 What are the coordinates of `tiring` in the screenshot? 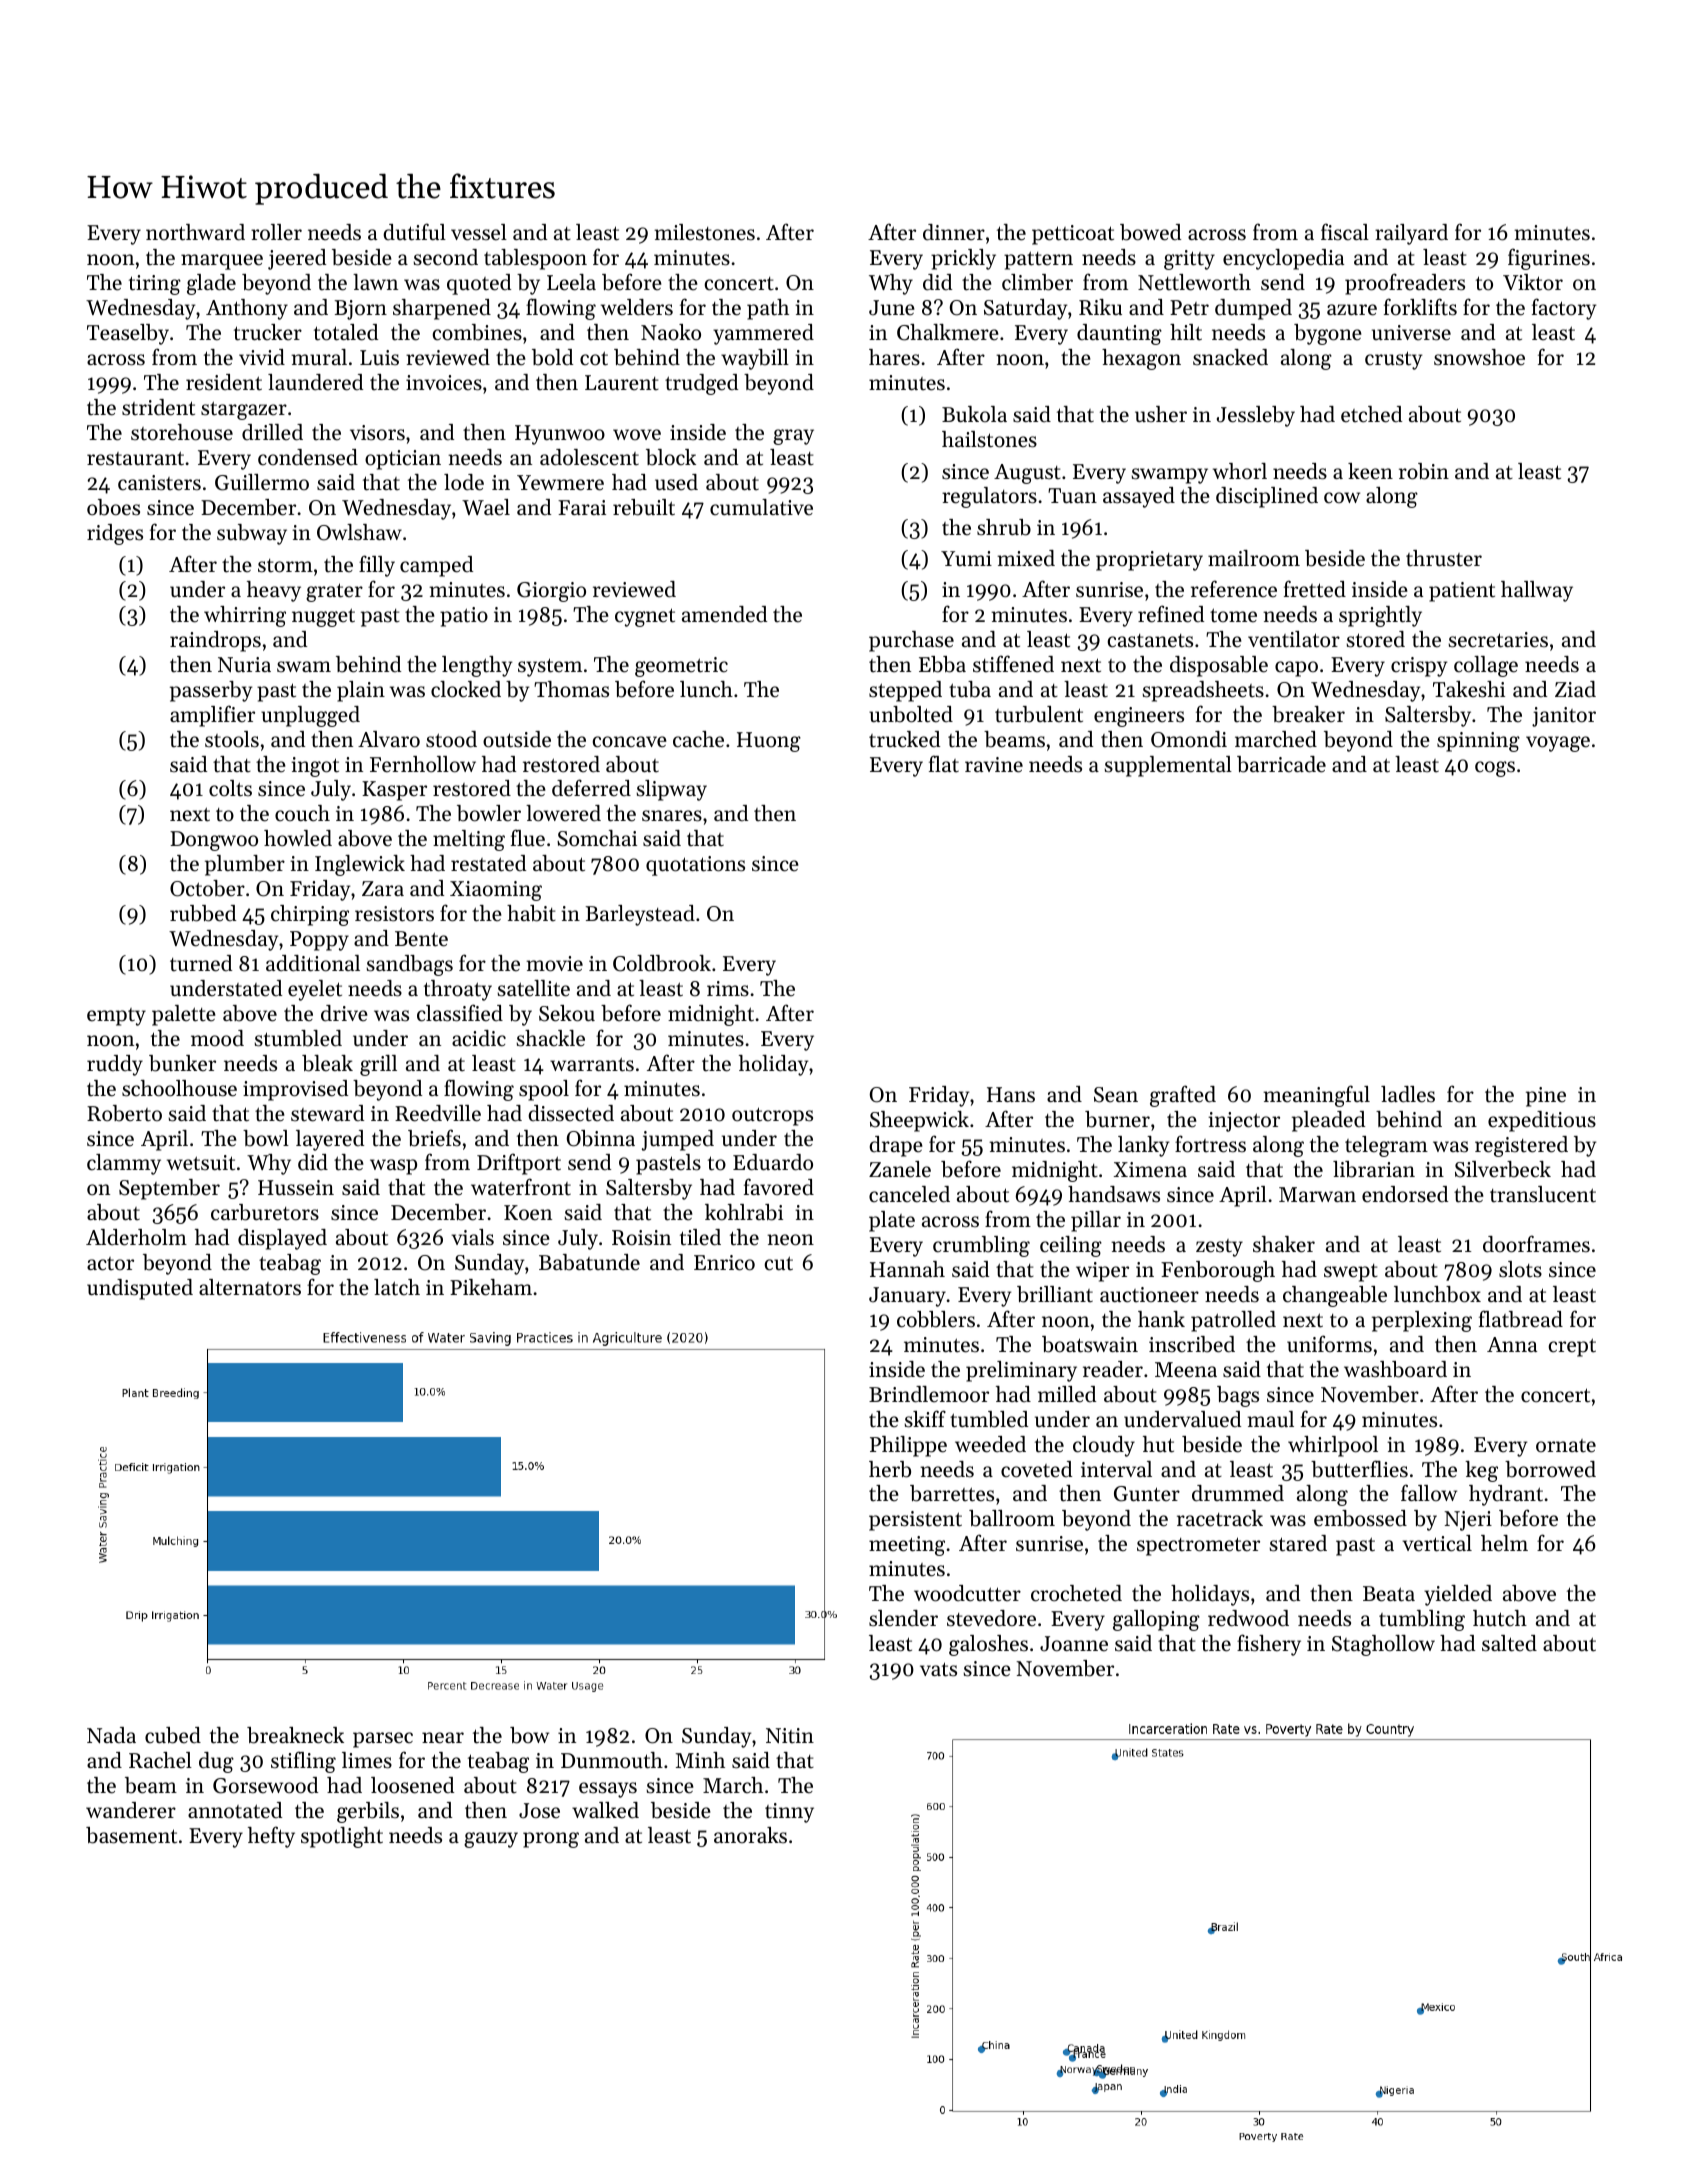 It's located at (155, 285).
